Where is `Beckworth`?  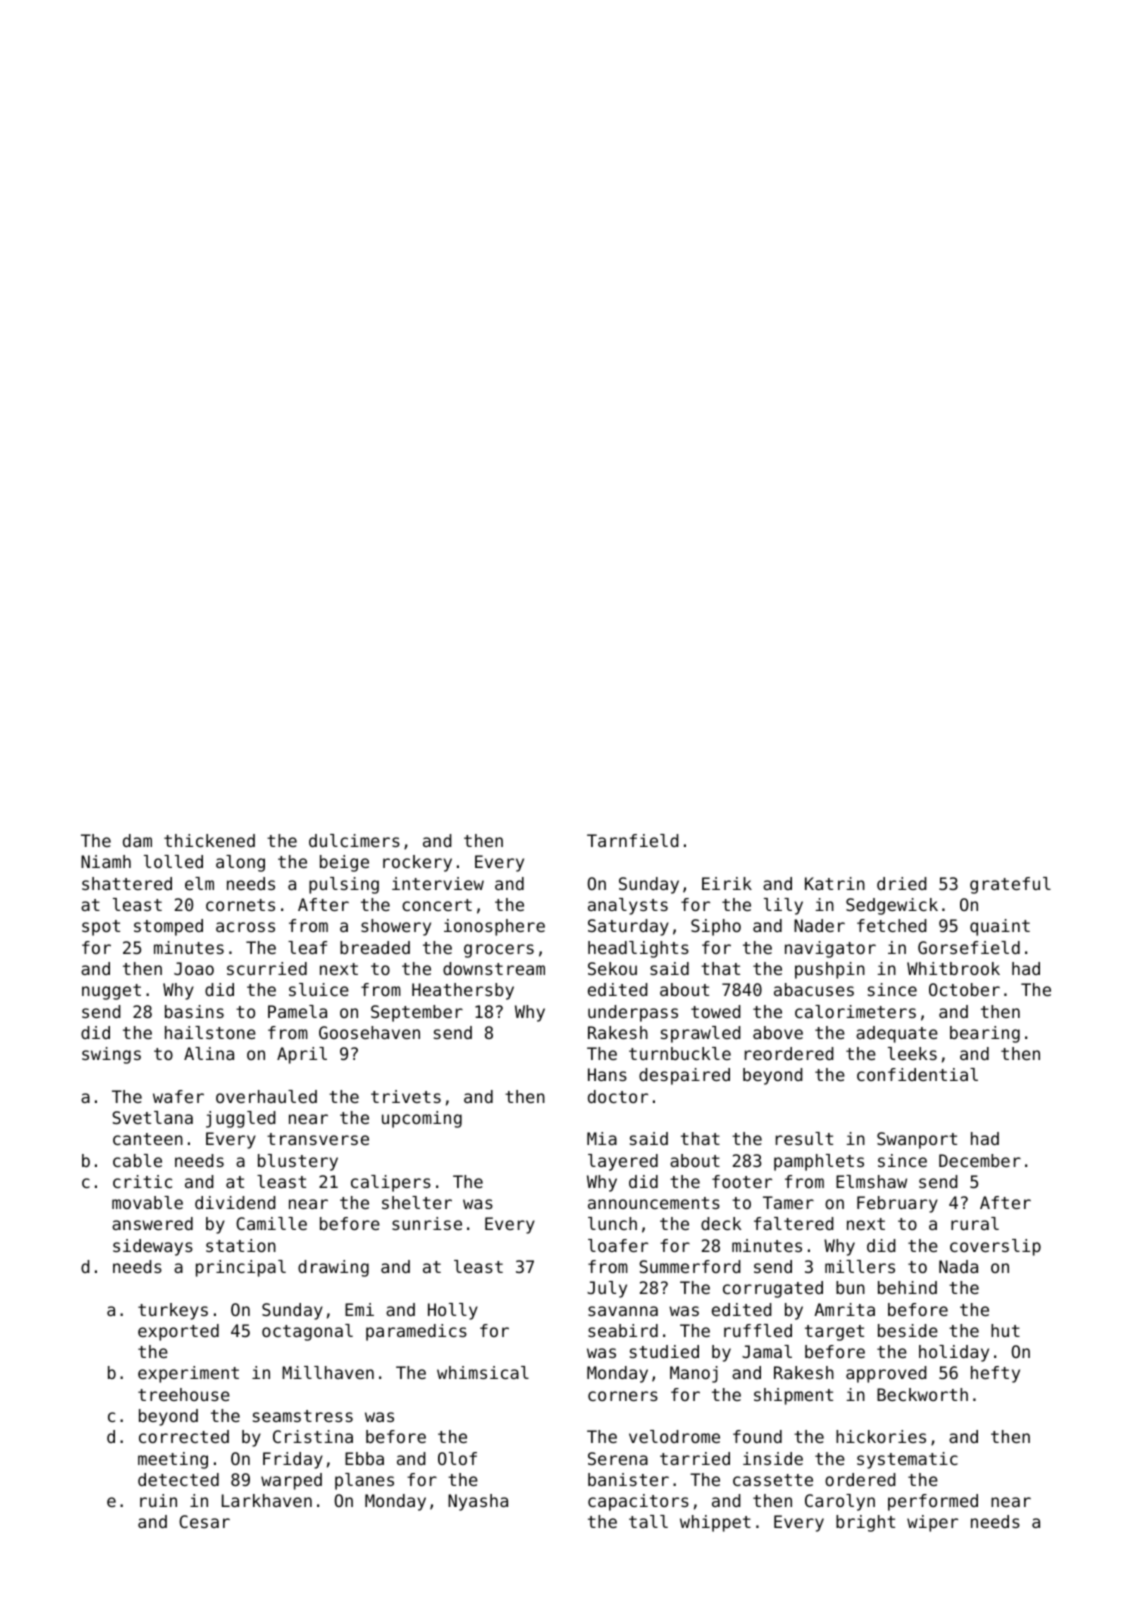
Beckworth is located at coordinates (922, 1394).
